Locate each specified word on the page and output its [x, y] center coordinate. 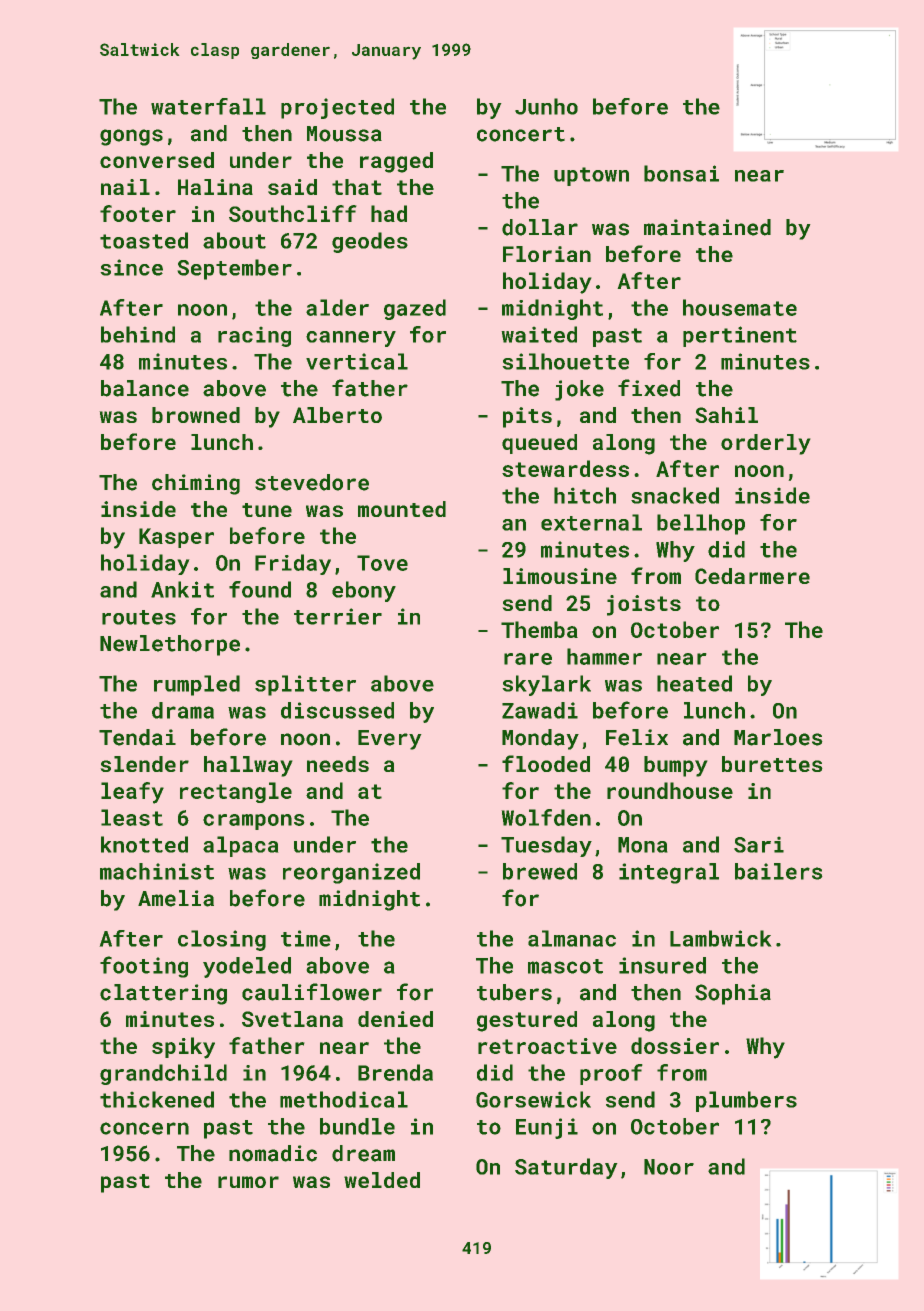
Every [390, 740]
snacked [675, 495]
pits [527, 417]
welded [382, 1180]
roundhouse [670, 790]
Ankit [182, 589]
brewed [540, 871]
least [132, 817]
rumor [248, 1182]
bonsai [681, 173]
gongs [131, 137]
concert [521, 134]
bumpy [676, 766]
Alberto [337, 415]
